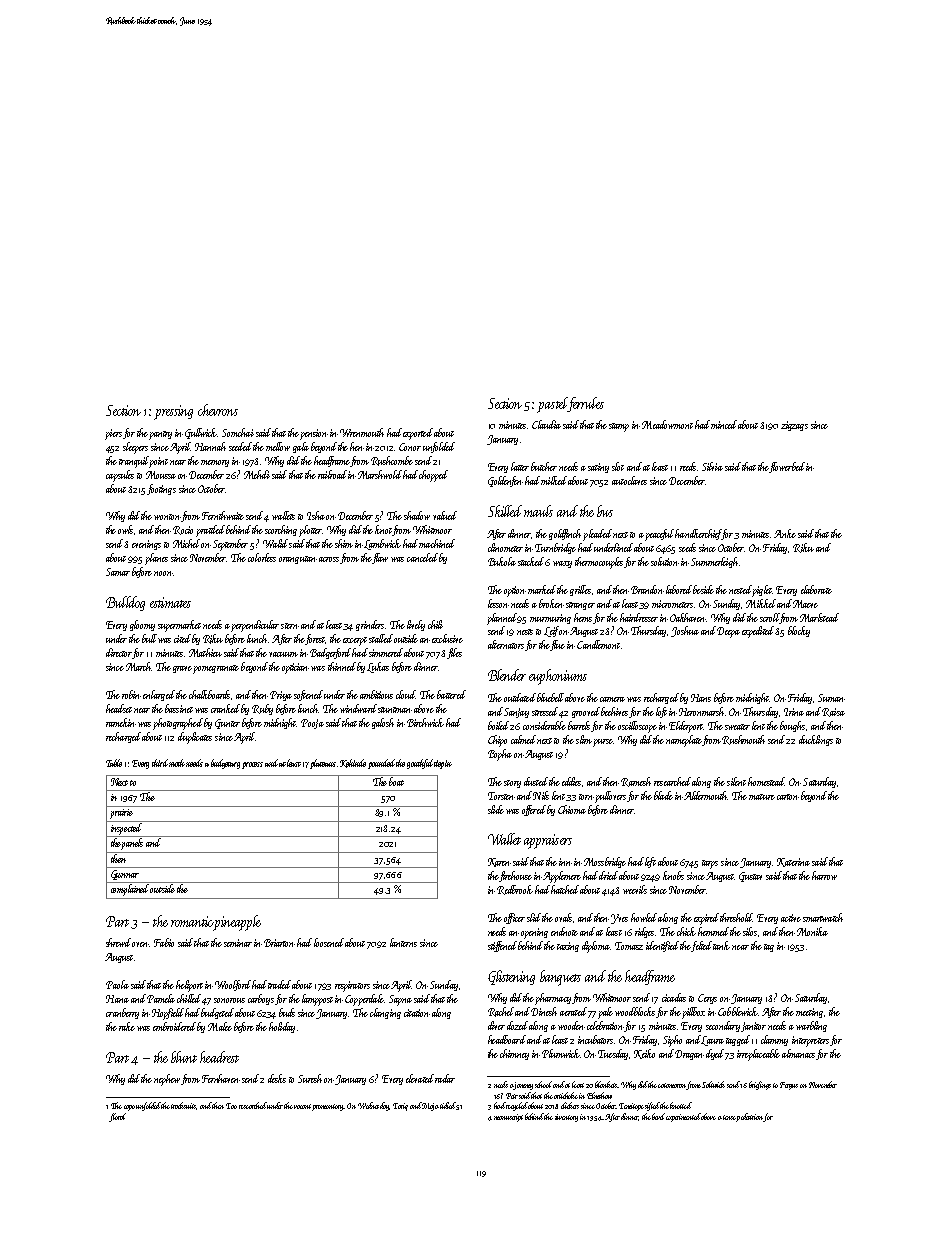 The width and height of the screenshot is (952, 1233). I want to click on noon, so click(163, 573).
